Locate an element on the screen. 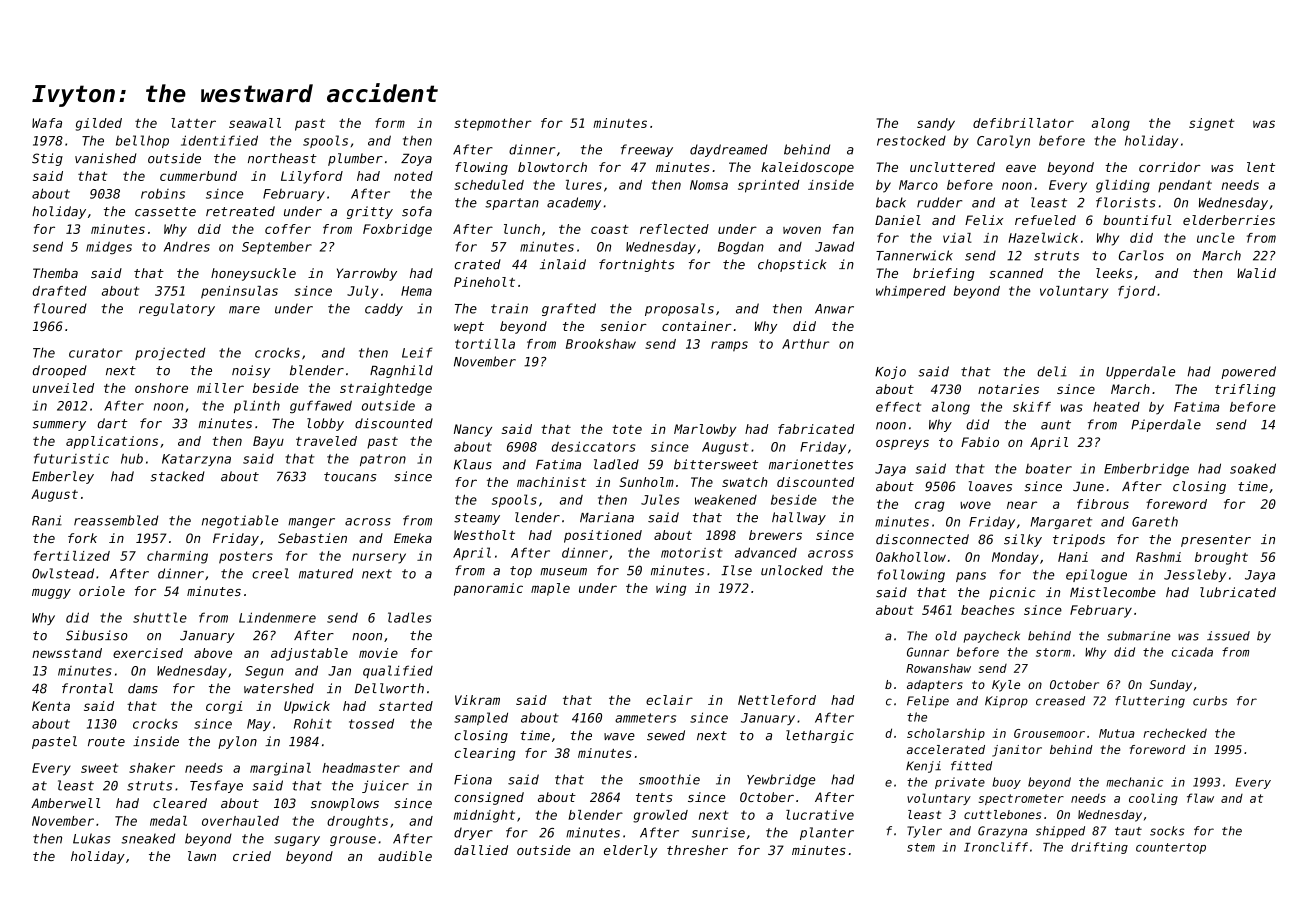 The height and width of the screenshot is (924, 1308). signet is located at coordinates (1212, 124).
